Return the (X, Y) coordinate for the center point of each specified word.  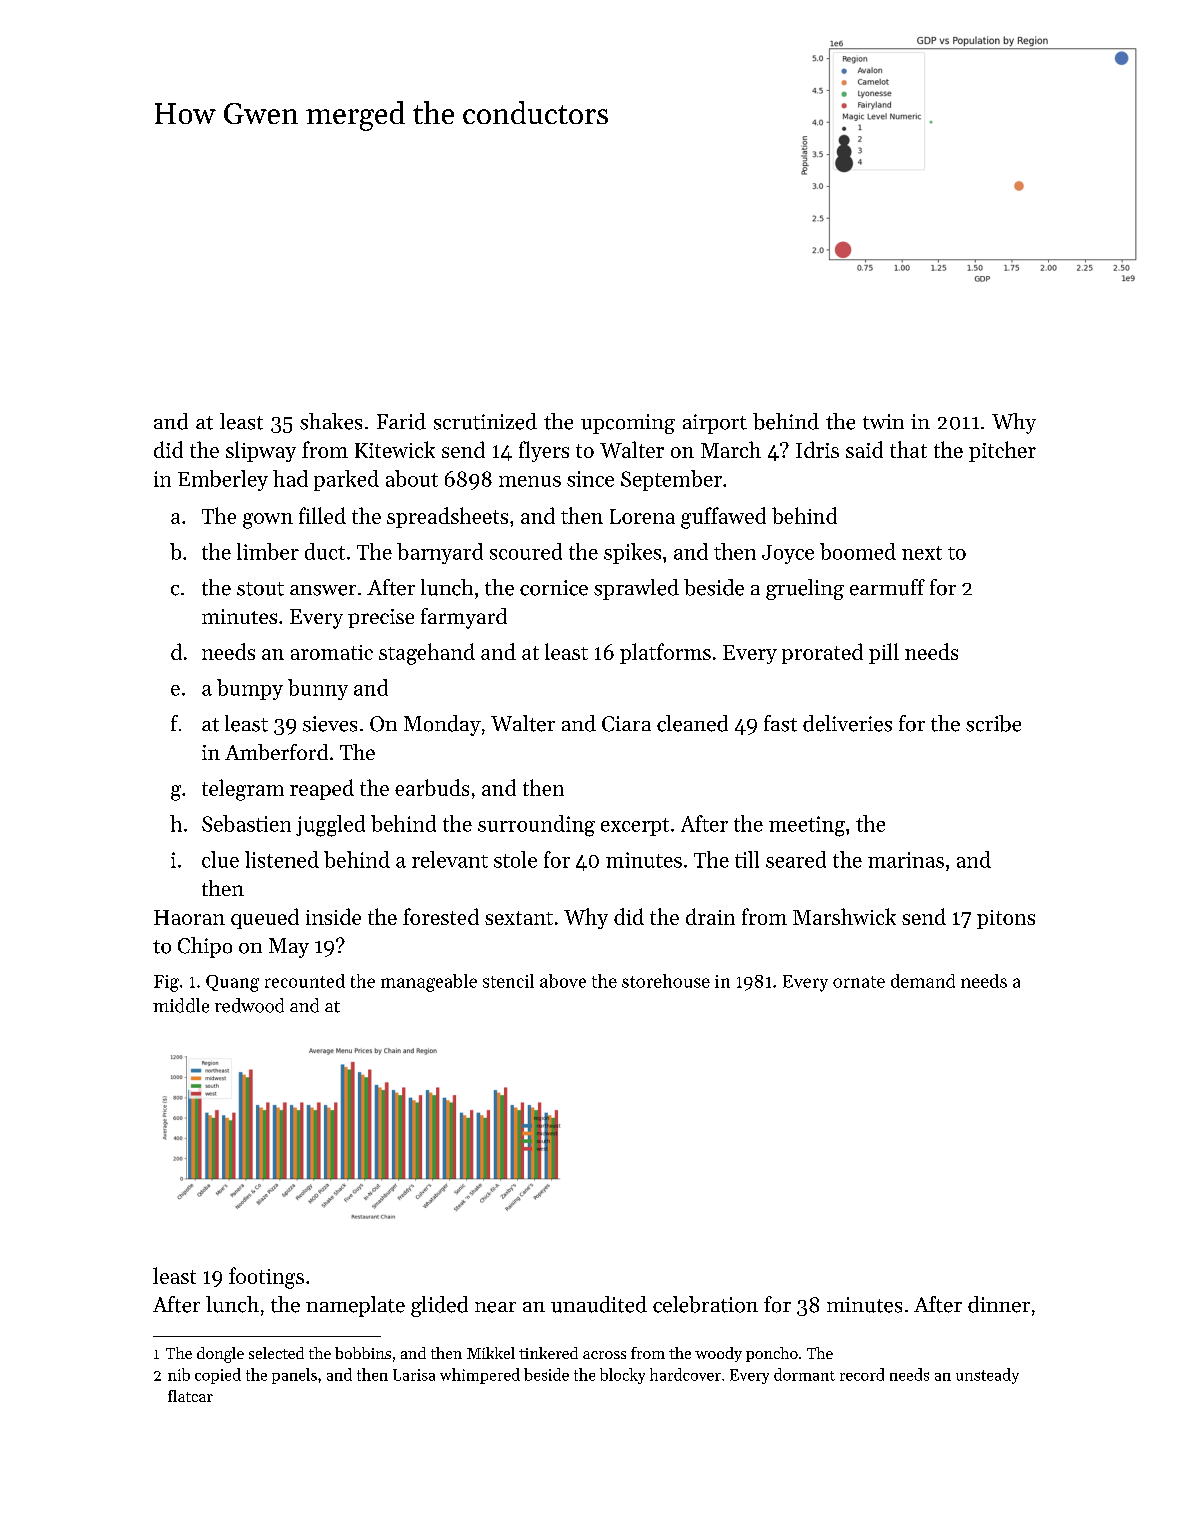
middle (181, 1005)
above (563, 981)
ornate (859, 982)
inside (333, 916)
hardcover (685, 1374)
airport (715, 424)
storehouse (666, 981)
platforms (665, 653)
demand (923, 981)
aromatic (332, 652)
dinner (999, 1304)
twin (883, 422)
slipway (261, 451)
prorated (822, 653)
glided (439, 1306)
